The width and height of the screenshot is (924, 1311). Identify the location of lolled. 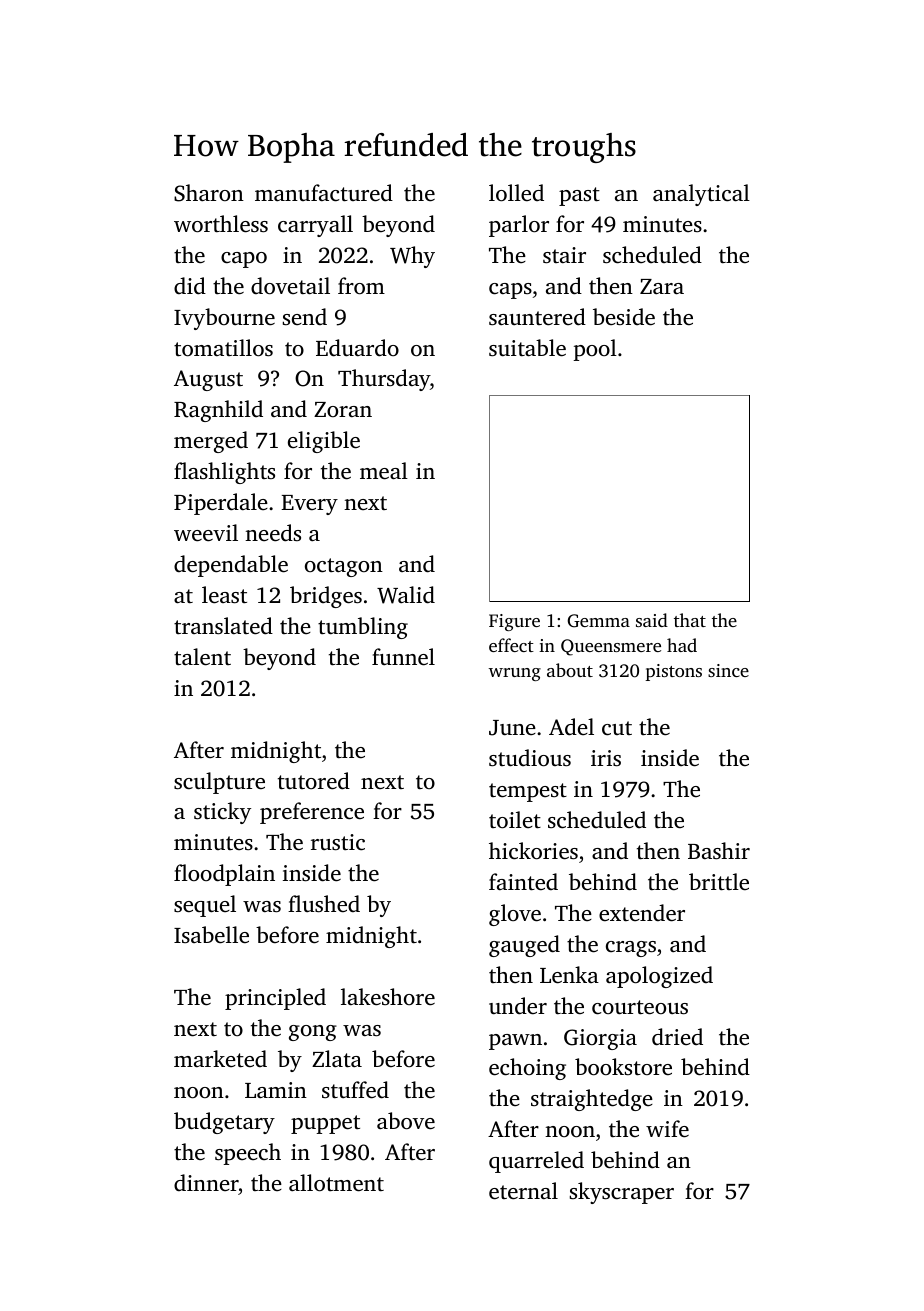
(516, 193).
